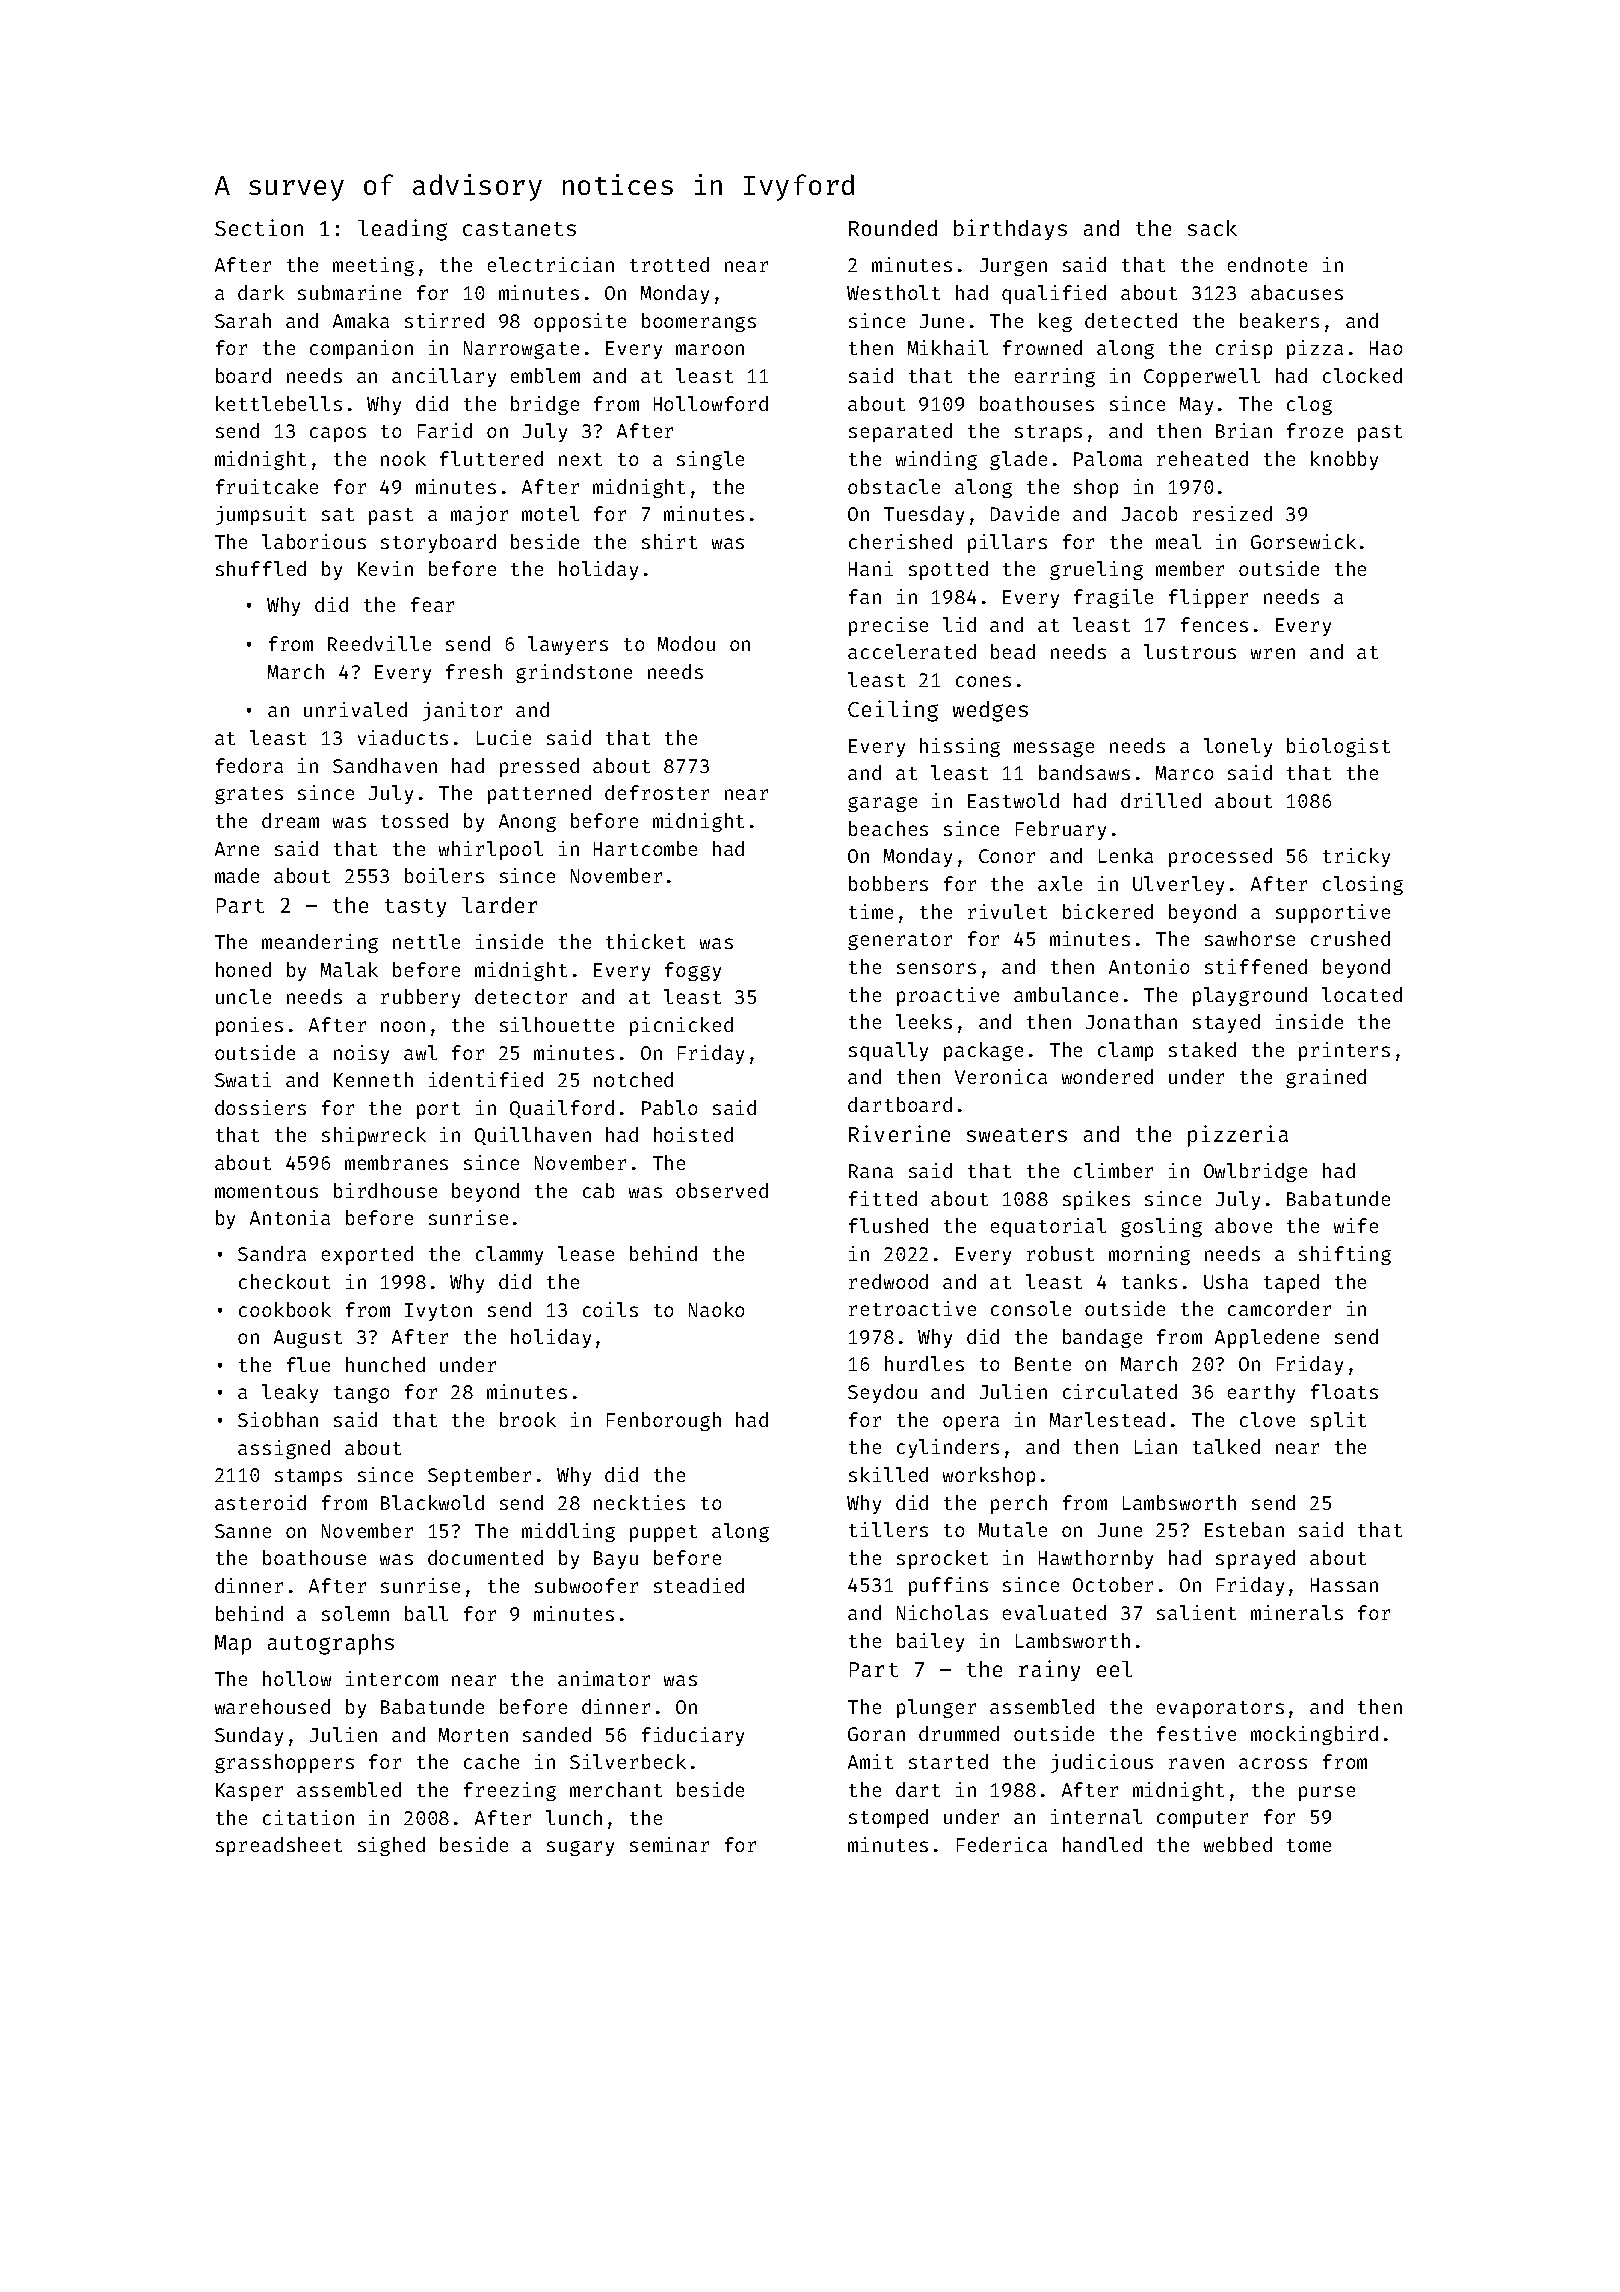 The height and width of the image is (2292, 1620). Describe the element at coordinates (1108, 911) in the image. I see `bickered` at that location.
